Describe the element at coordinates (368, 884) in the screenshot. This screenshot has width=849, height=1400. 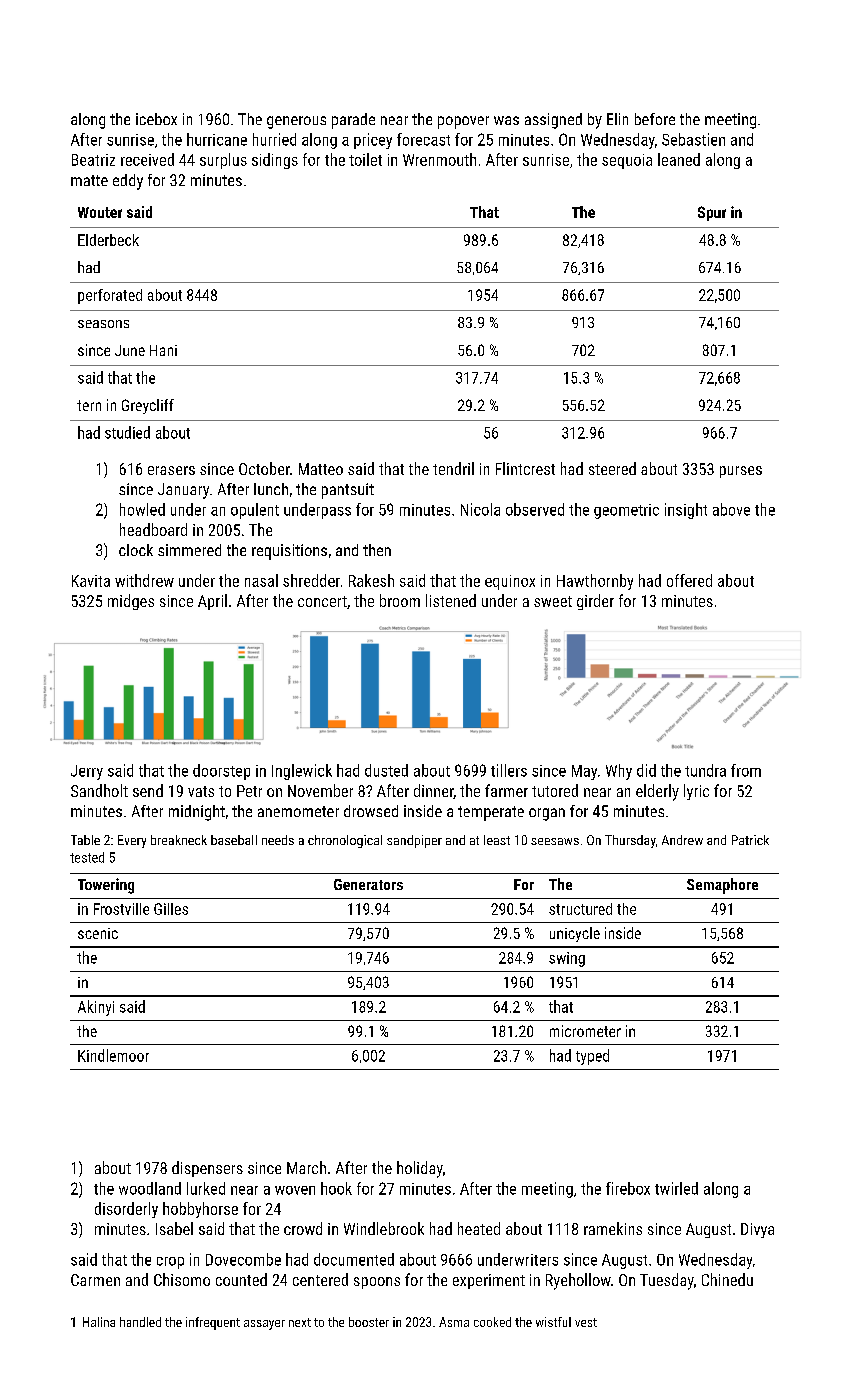
I see `Generators` at that location.
